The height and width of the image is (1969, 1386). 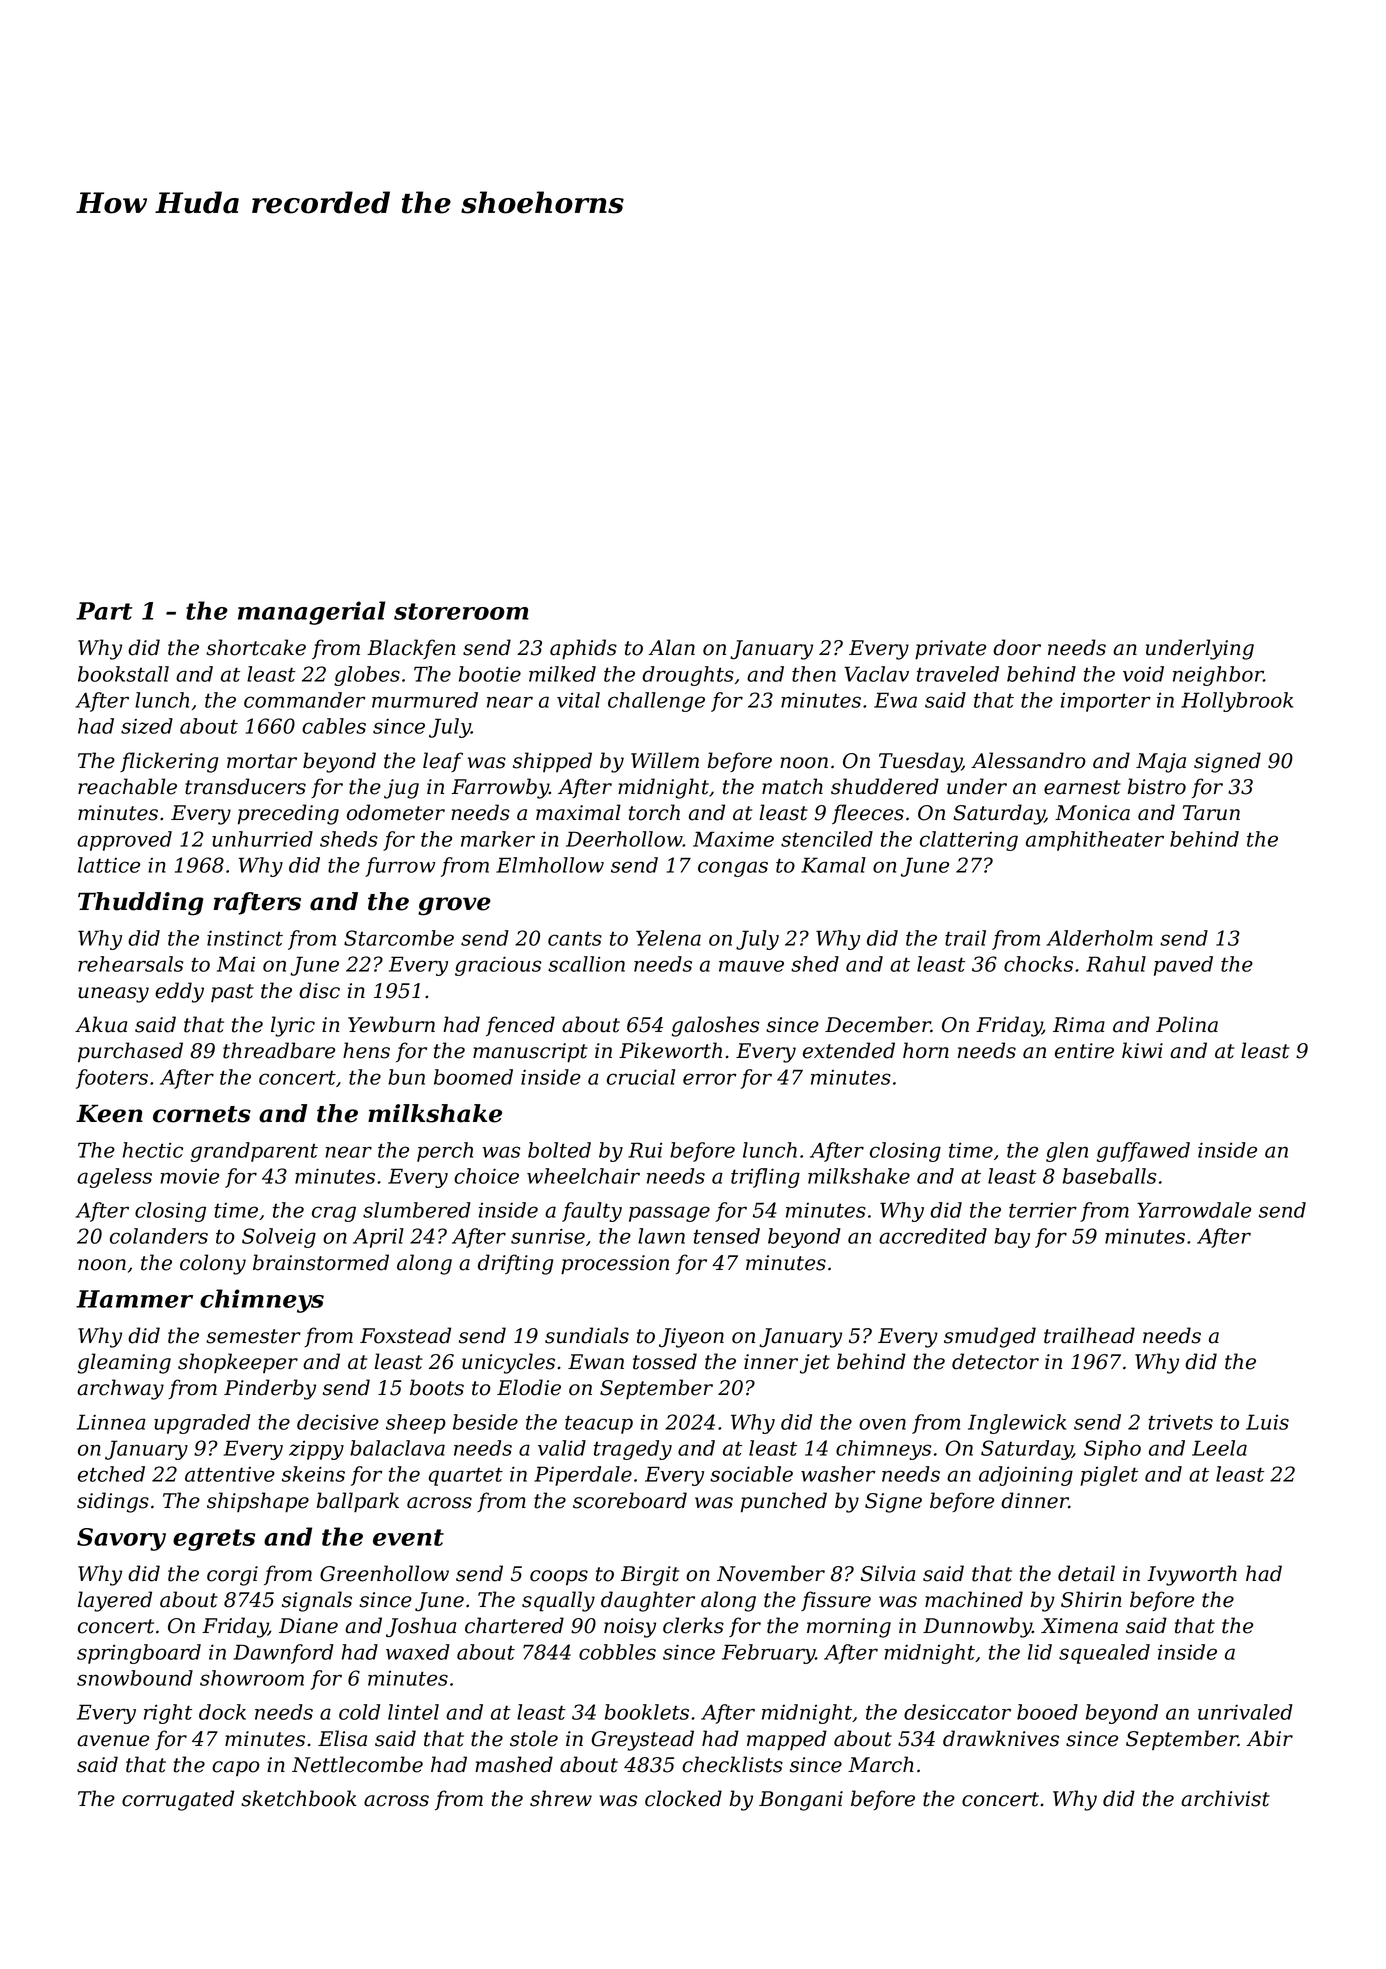 What do you see at coordinates (113, 995) in the image?
I see `uneasy` at bounding box center [113, 995].
